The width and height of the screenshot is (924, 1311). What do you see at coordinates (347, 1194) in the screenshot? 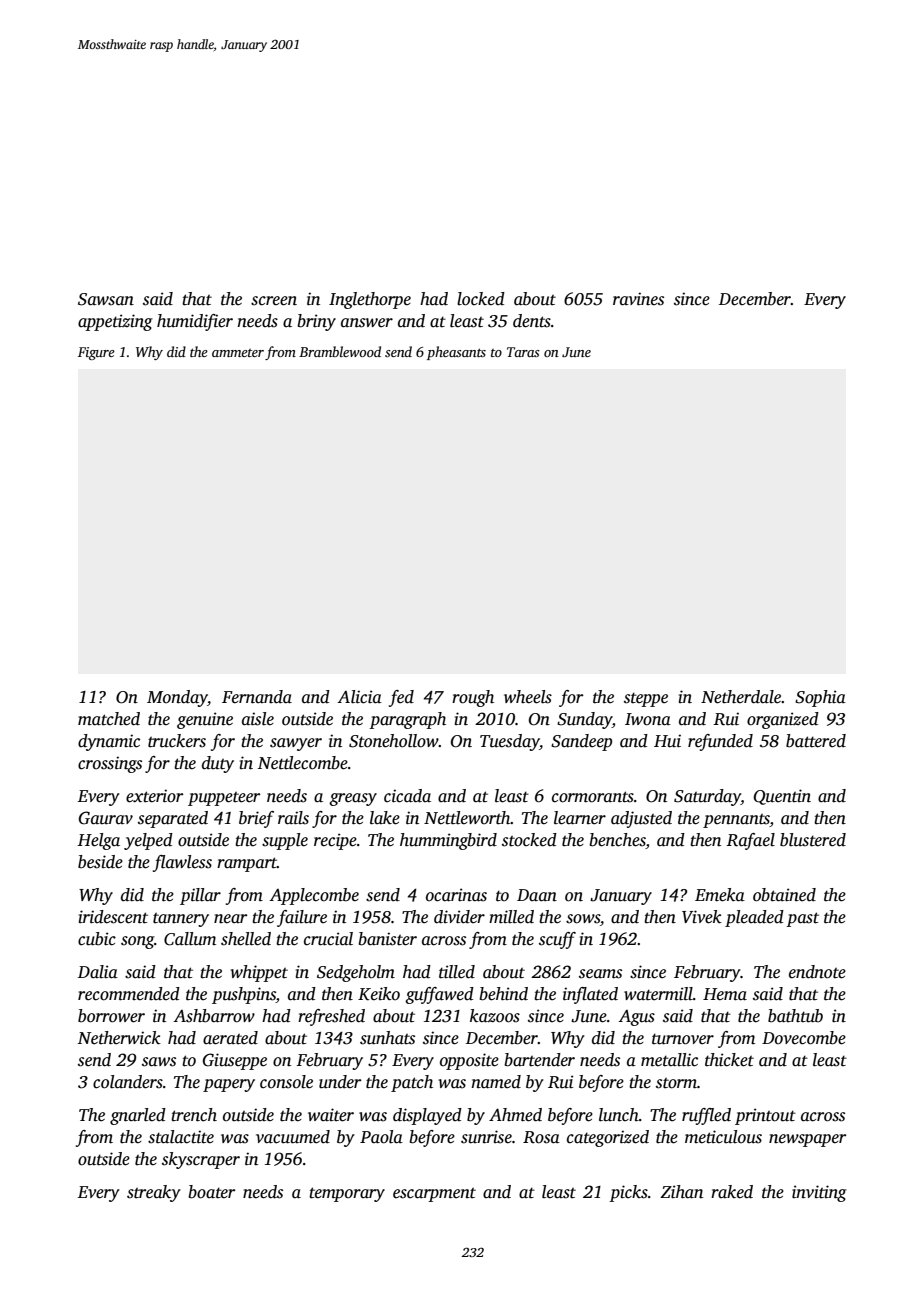
I see `temporary` at bounding box center [347, 1194].
